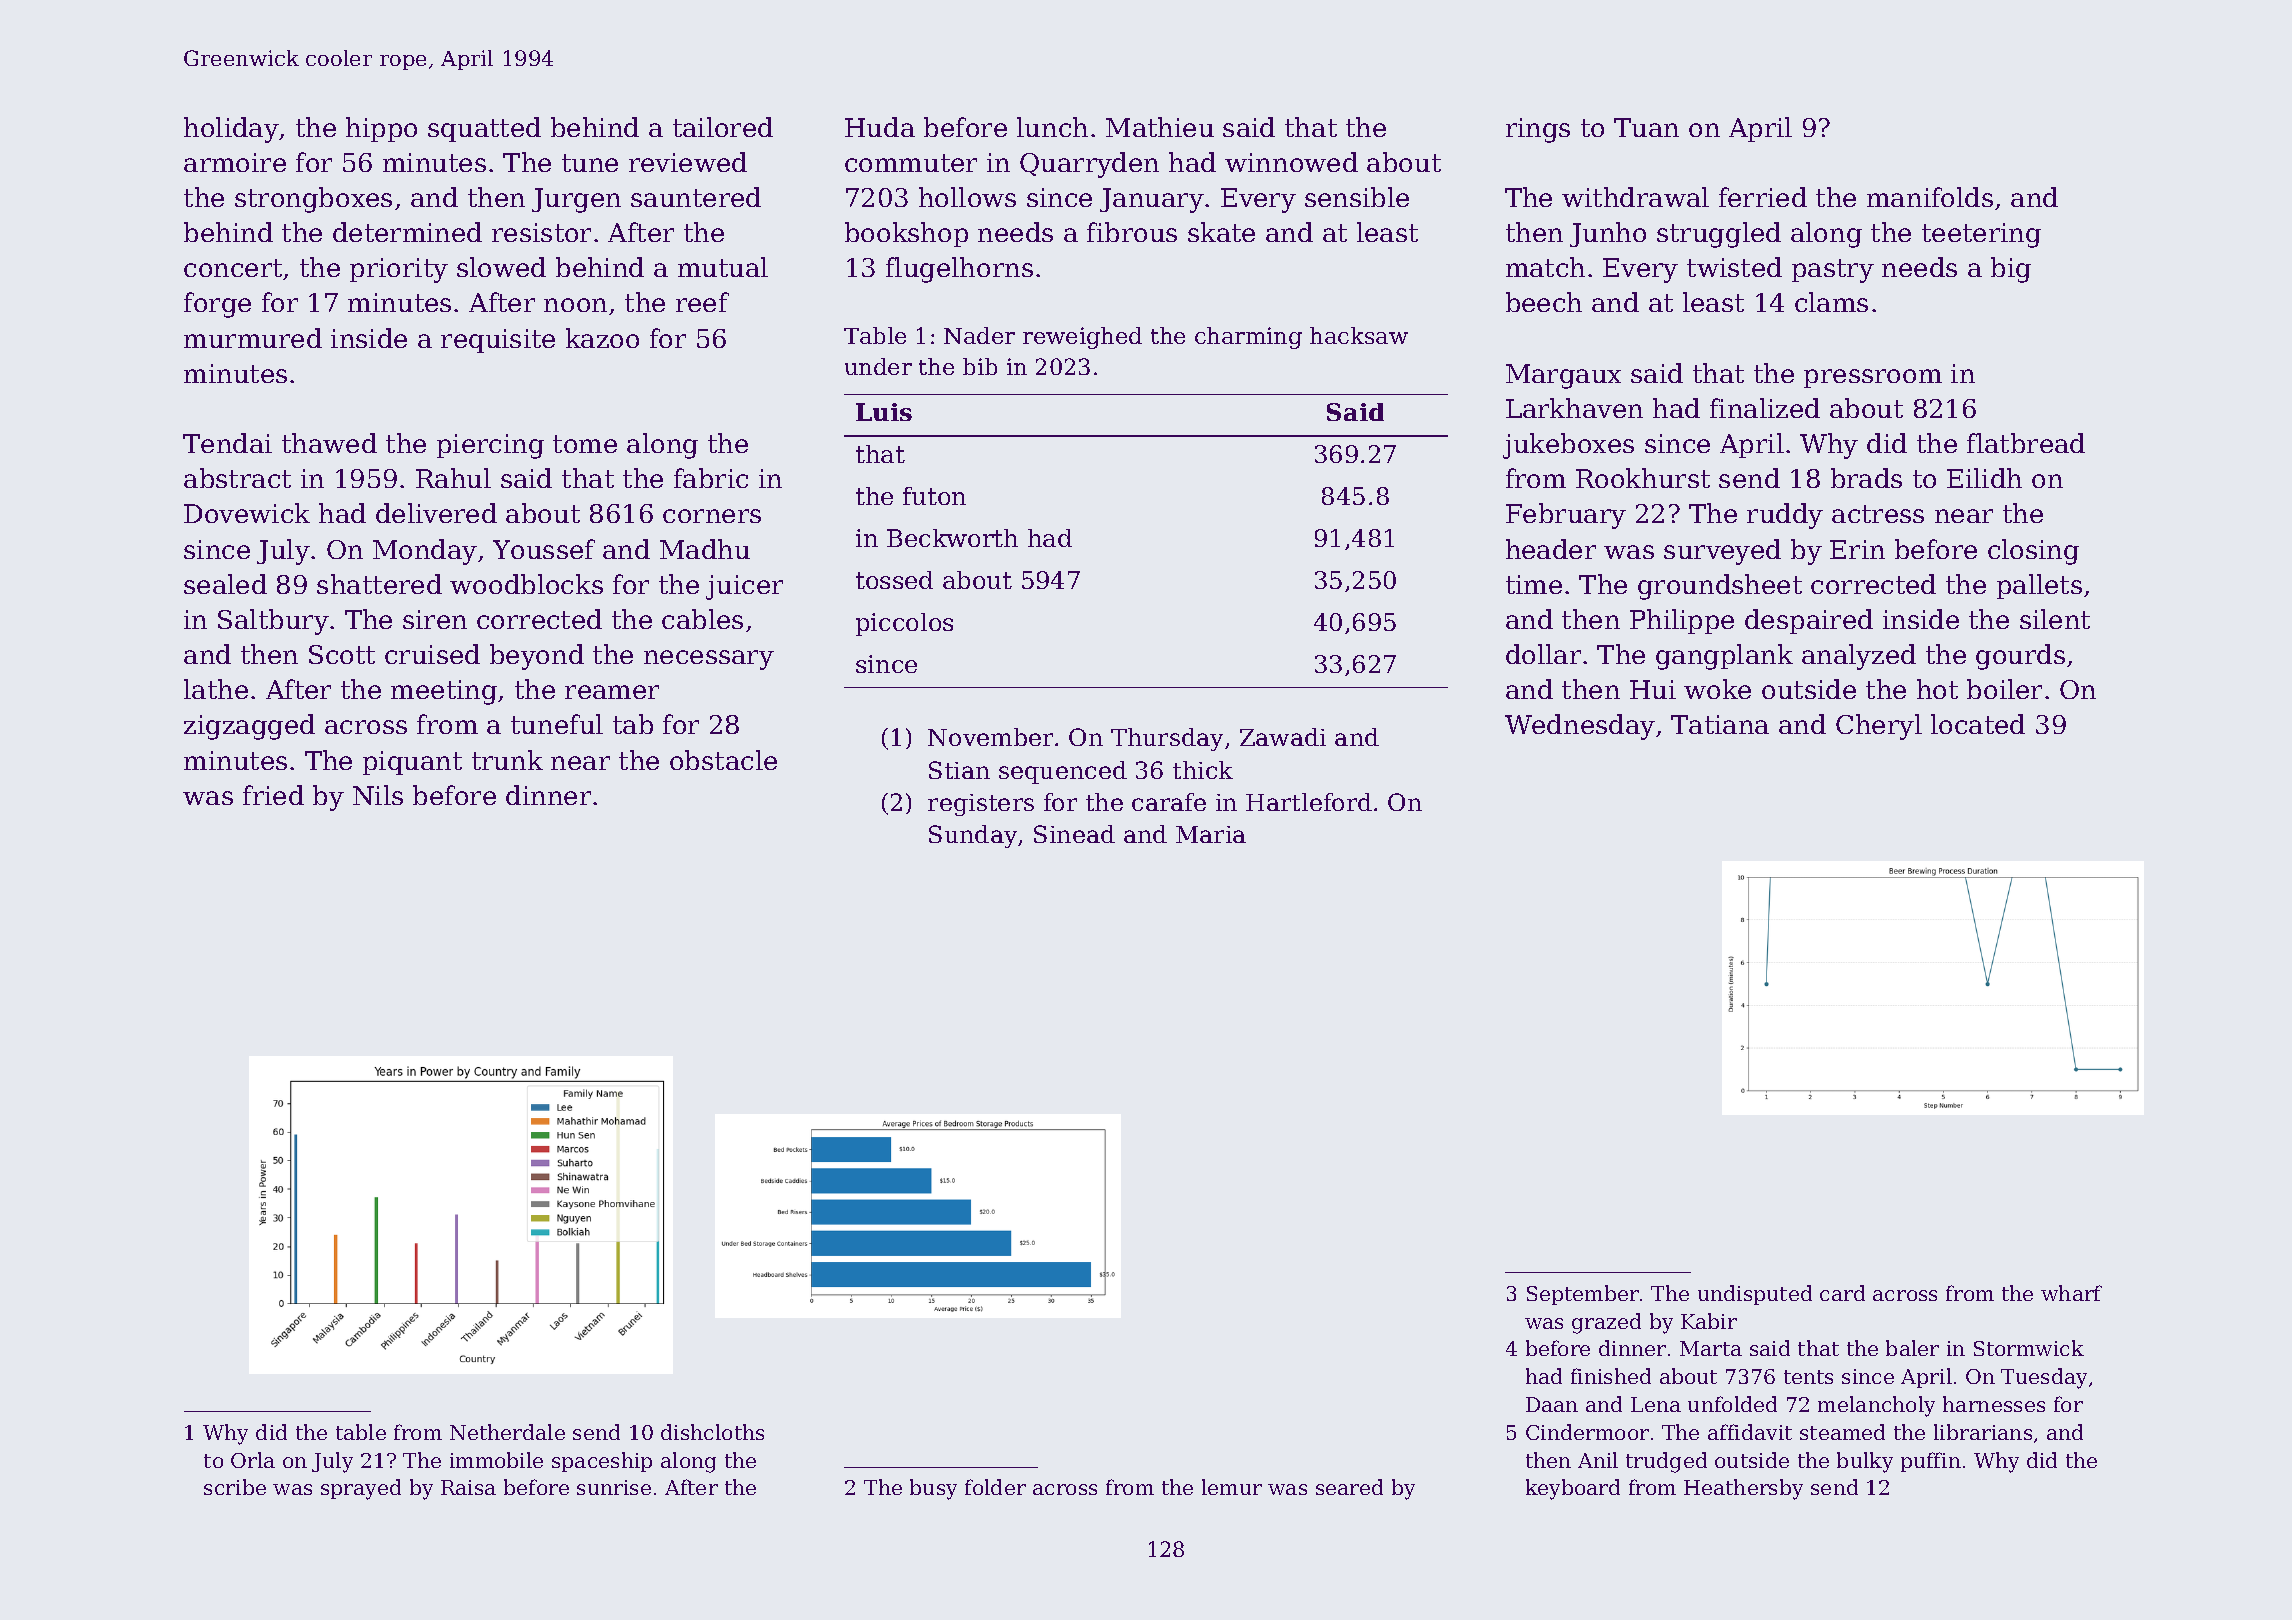 Image resolution: width=2292 pixels, height=1620 pixels. What do you see at coordinates (1074, 834) in the screenshot?
I see `Sinead` at bounding box center [1074, 834].
